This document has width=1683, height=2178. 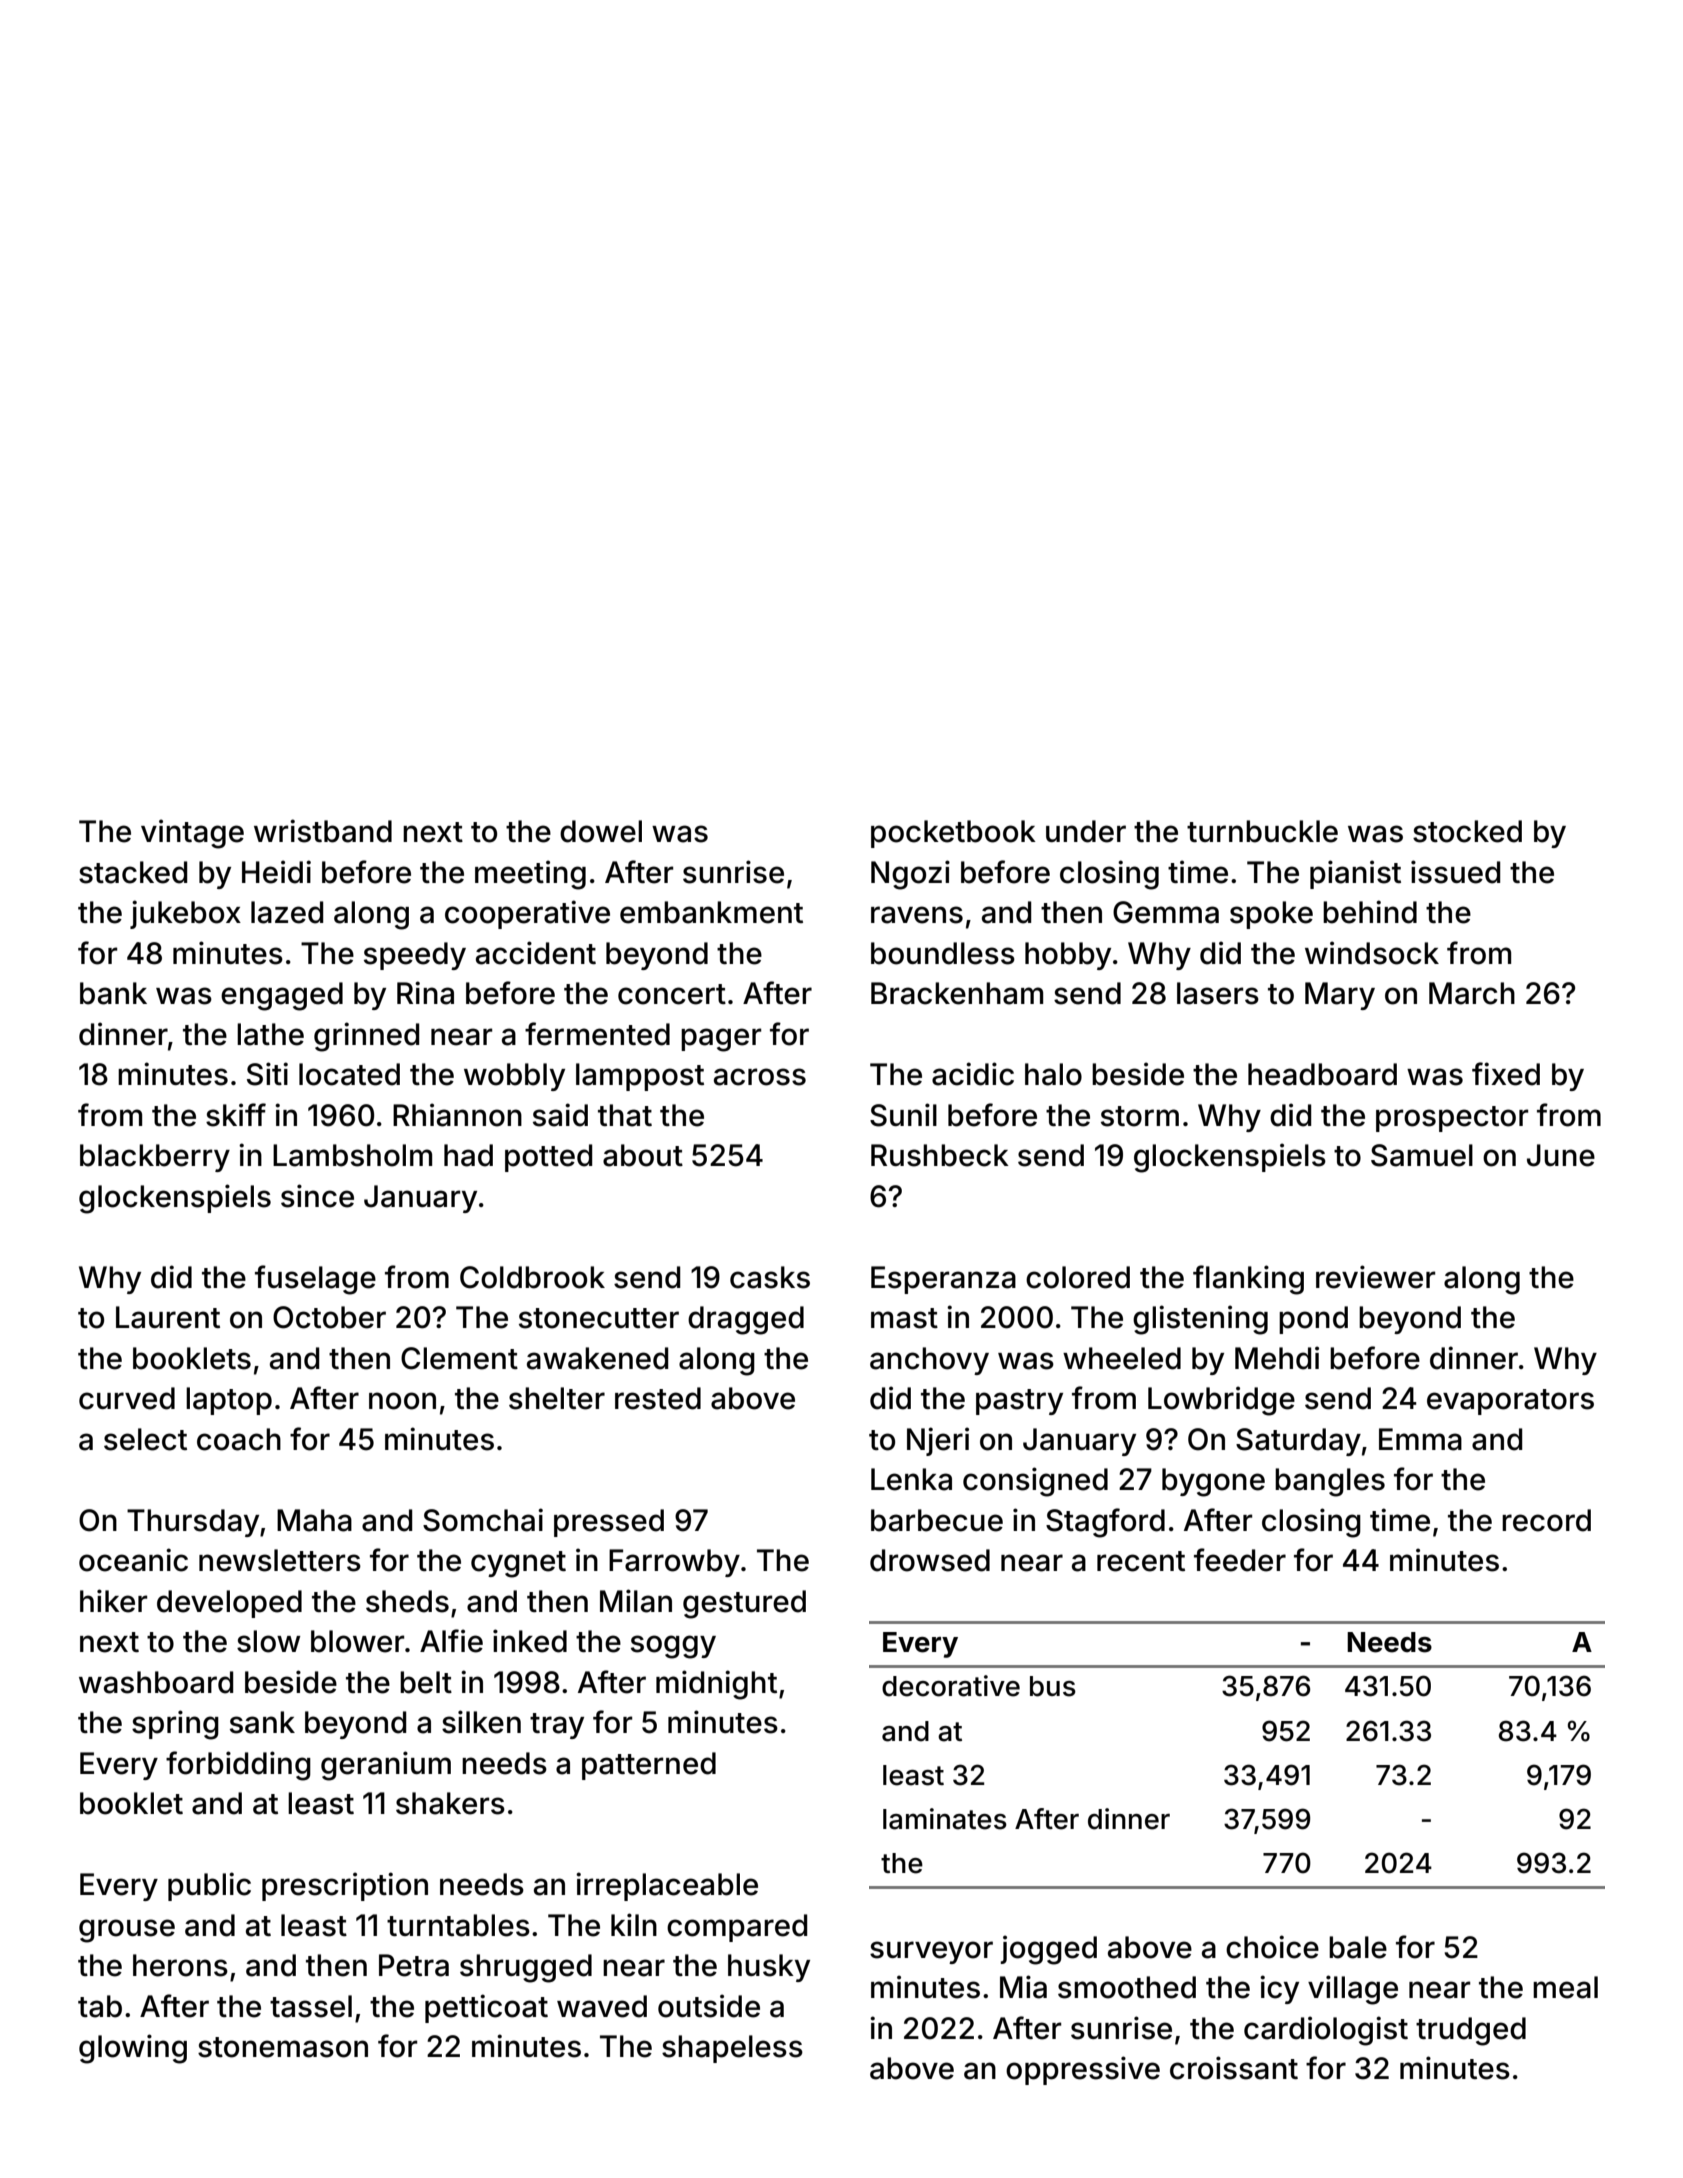 What do you see at coordinates (672, 994) in the document?
I see `concert` at bounding box center [672, 994].
